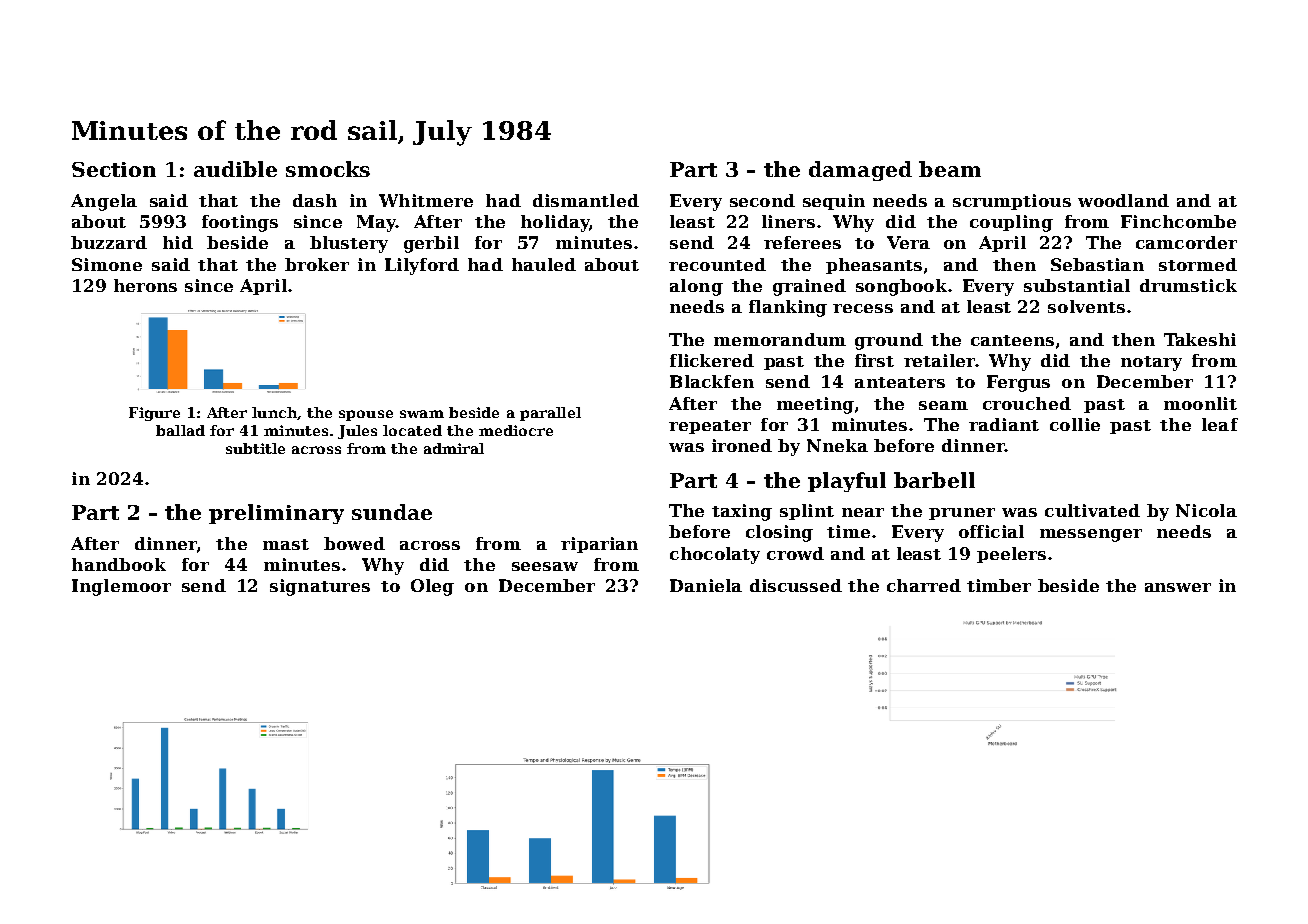  I want to click on chocolaty, so click(715, 555).
